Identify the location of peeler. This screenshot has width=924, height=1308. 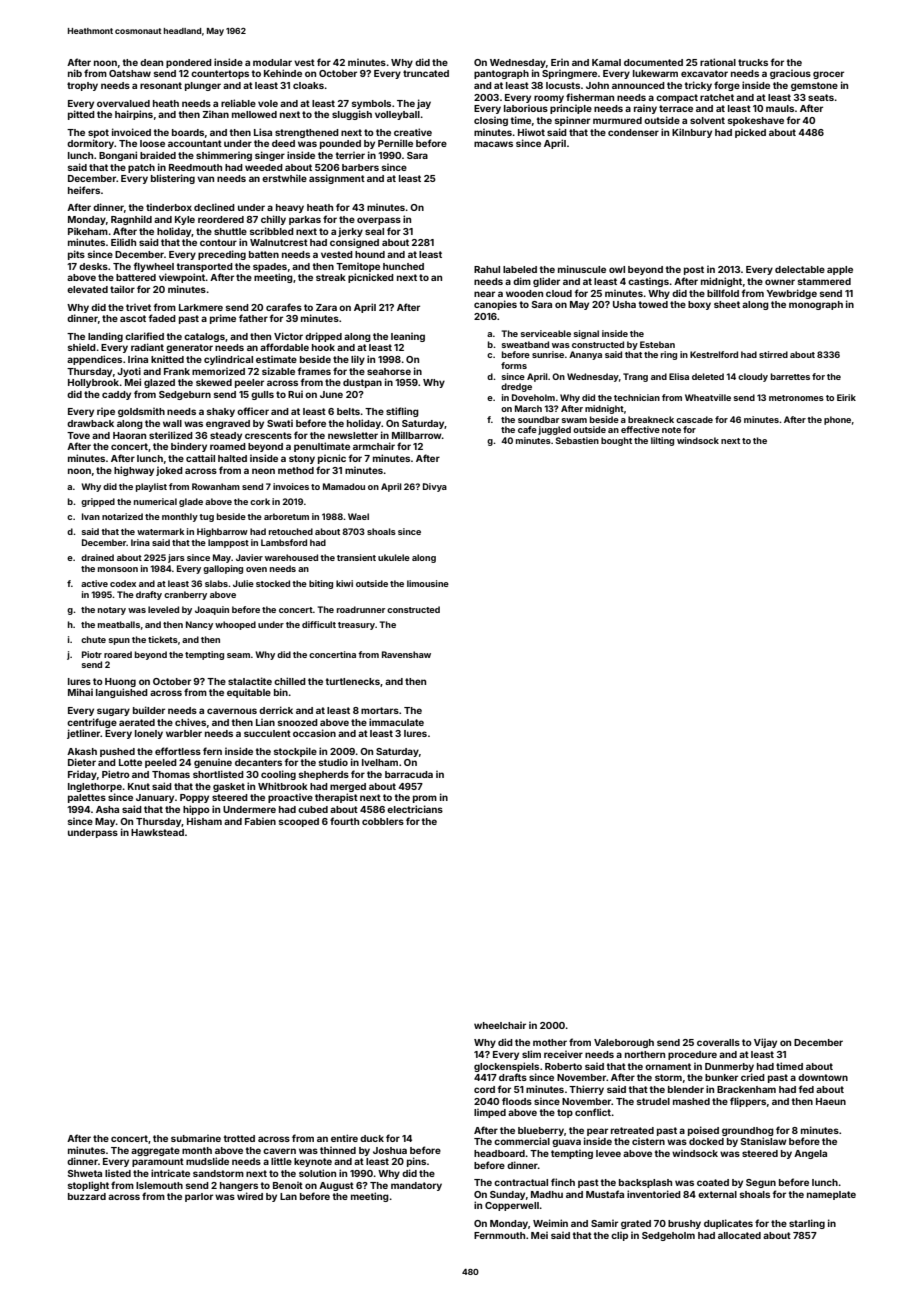
(249, 383).
